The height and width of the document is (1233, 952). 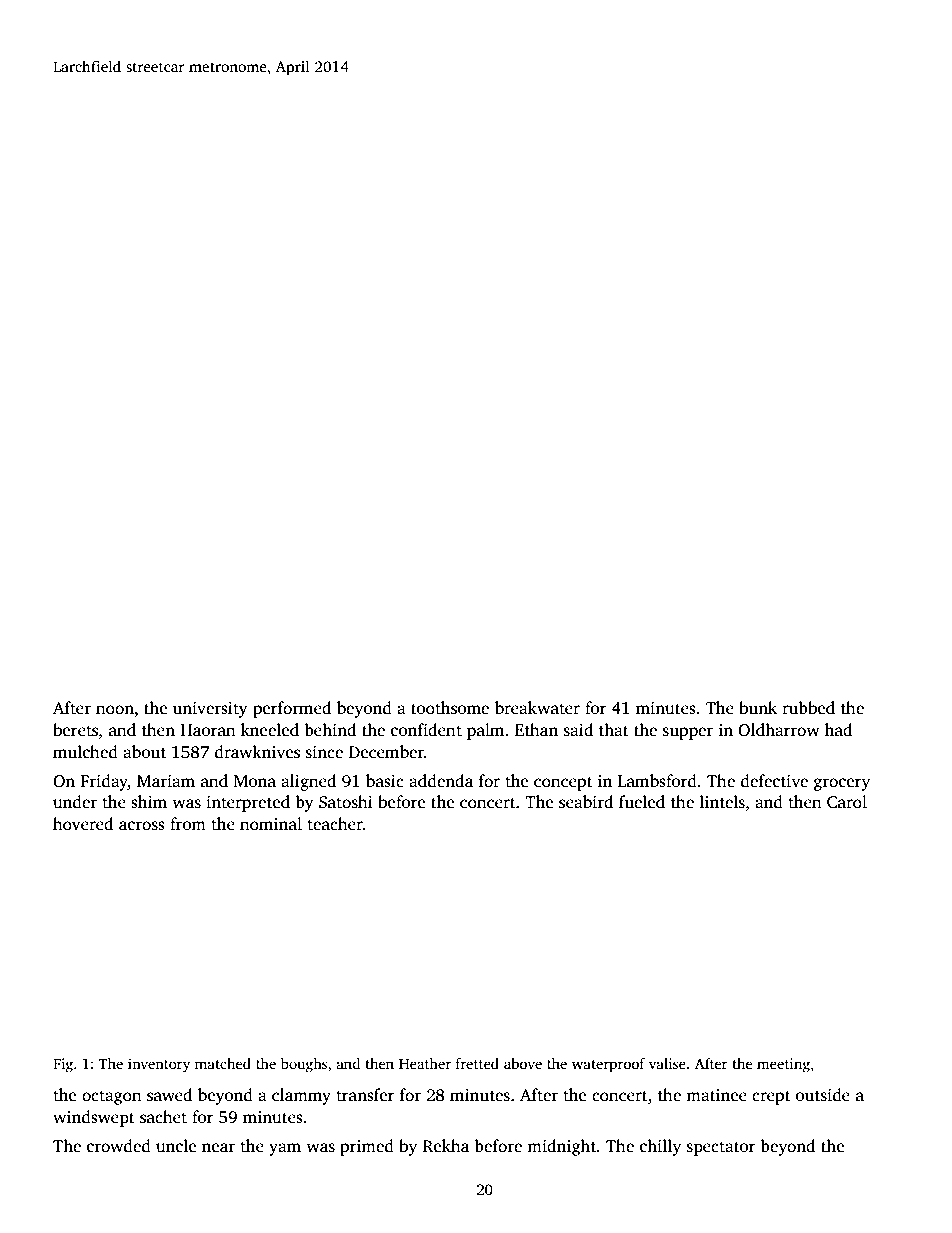 I want to click on valise, so click(x=667, y=1063).
